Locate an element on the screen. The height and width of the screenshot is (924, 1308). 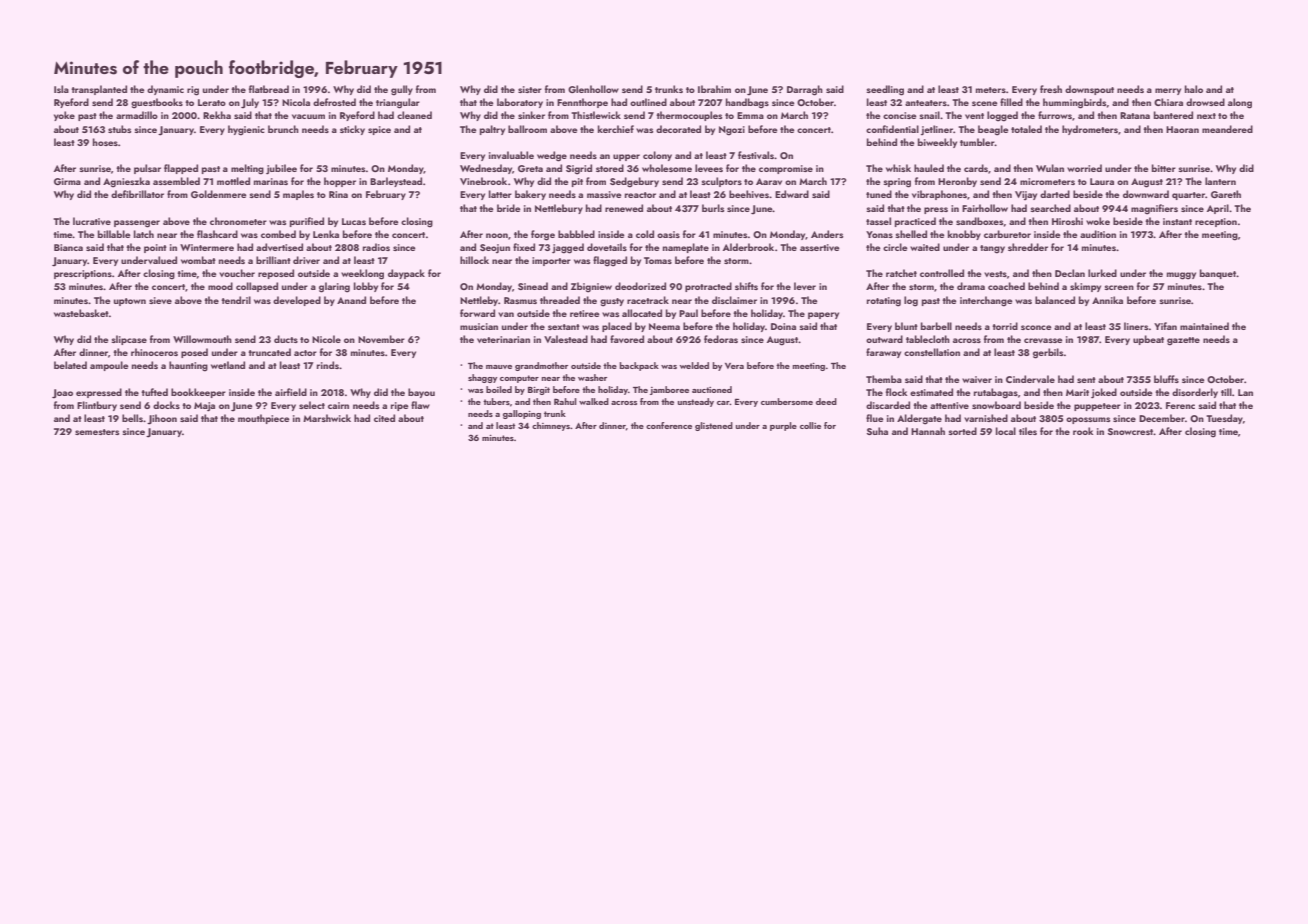
driver is located at coordinates (306, 260).
